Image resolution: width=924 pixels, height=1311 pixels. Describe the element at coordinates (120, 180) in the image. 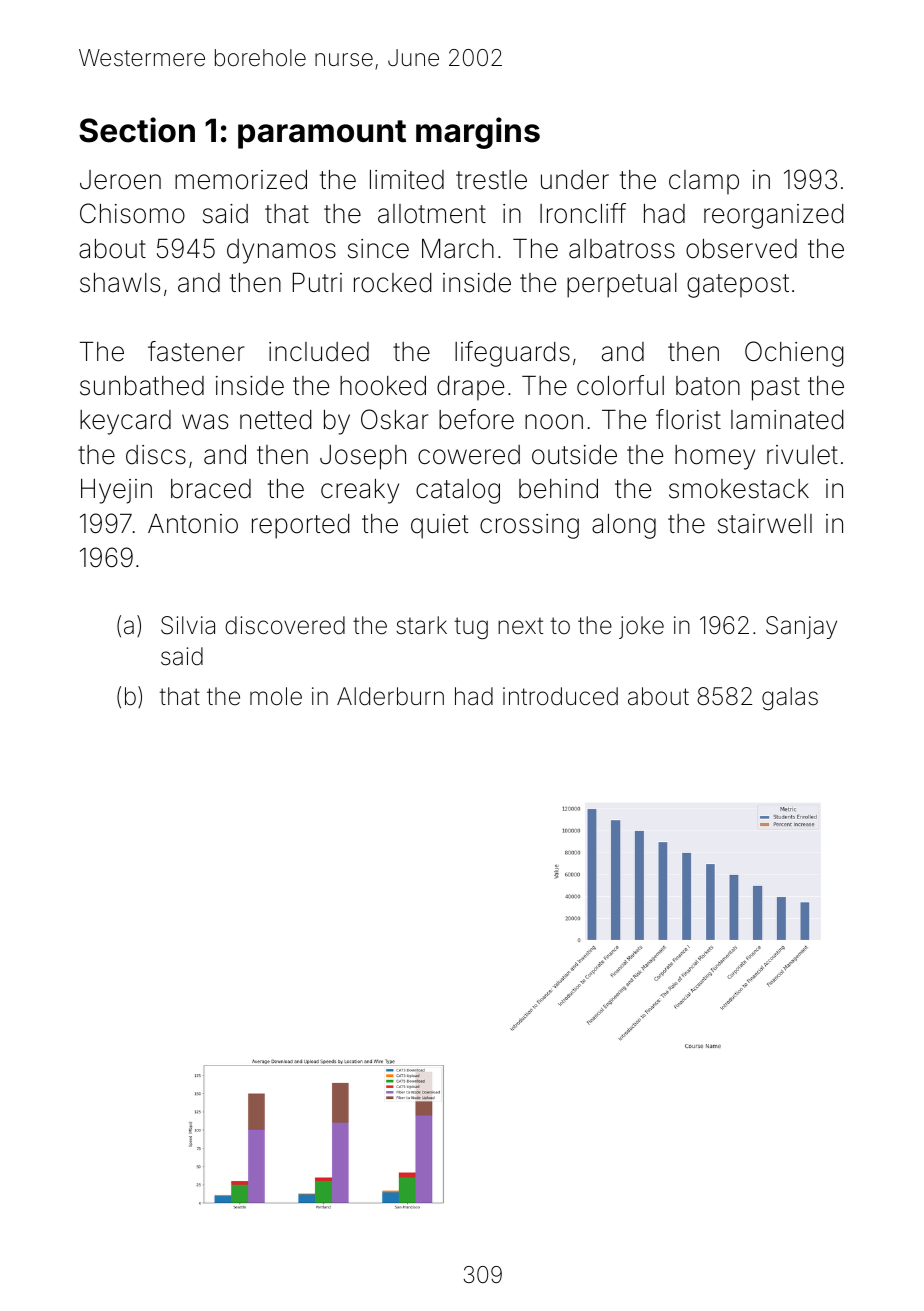

I see `Jeroen` at that location.
